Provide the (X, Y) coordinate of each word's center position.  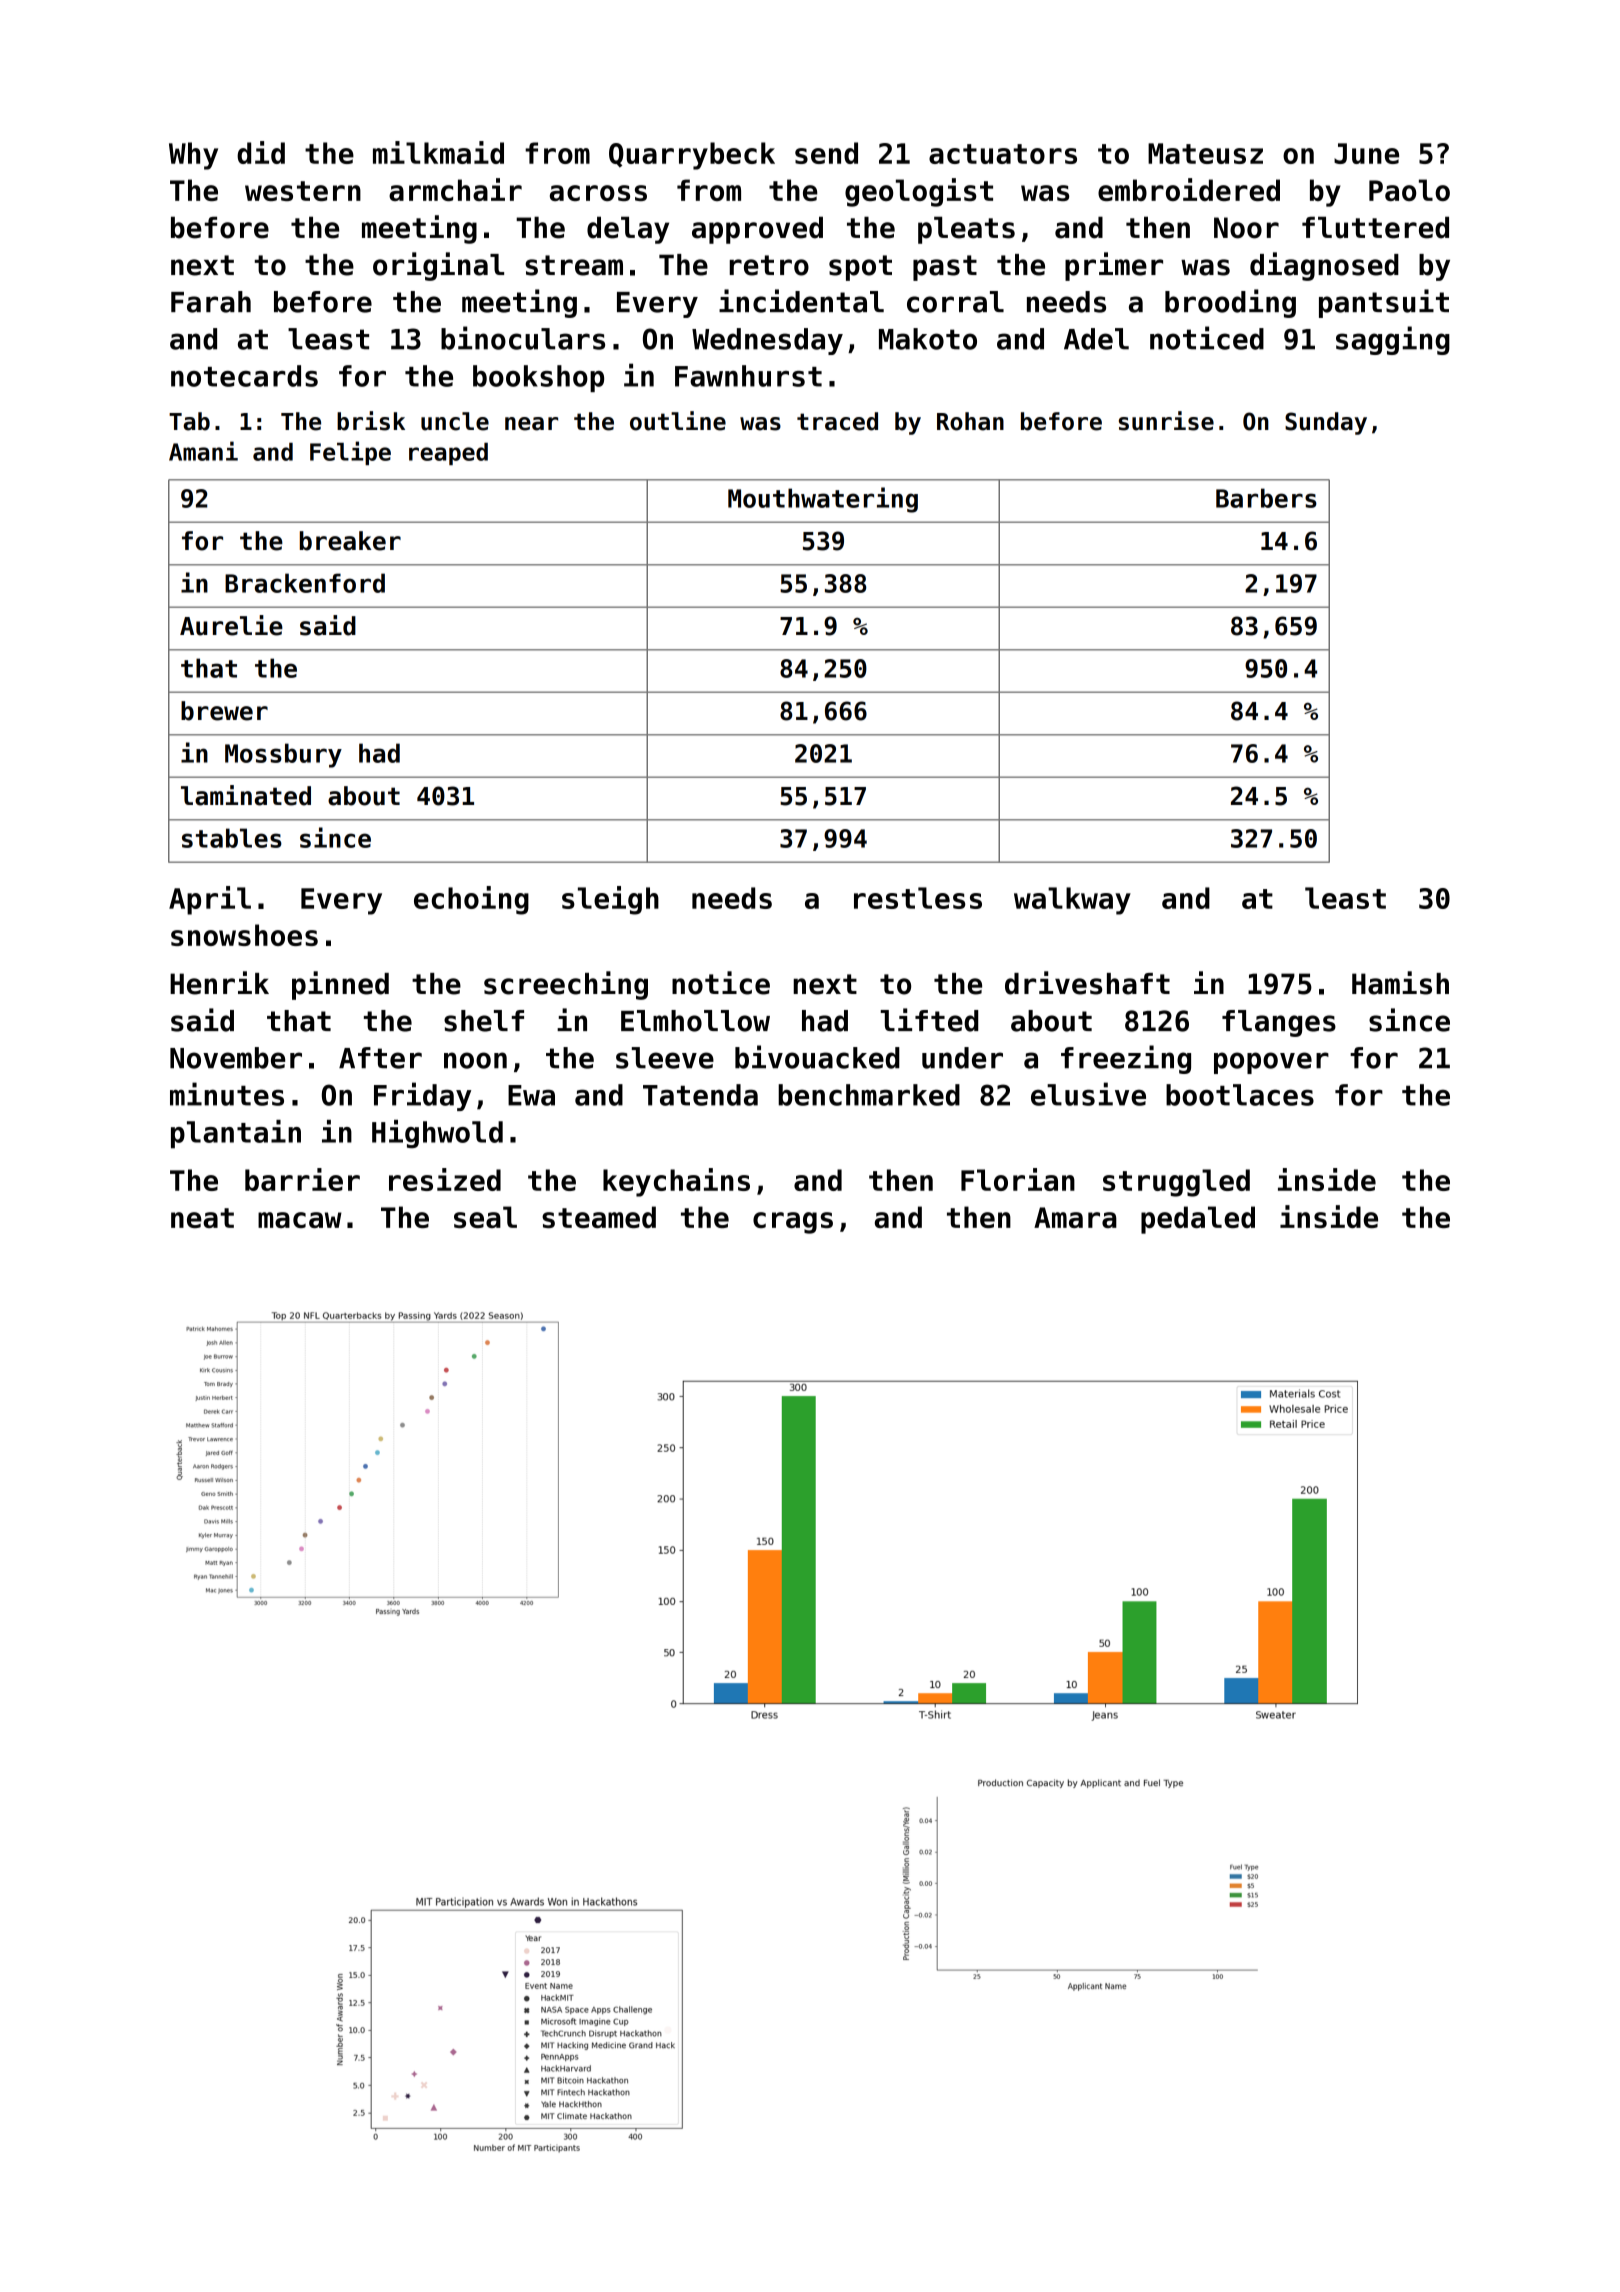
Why (193, 156)
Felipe (350, 453)
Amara (1075, 1217)
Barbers (1266, 498)
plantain (236, 1134)
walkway (1072, 901)
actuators (1003, 154)
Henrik (219, 983)
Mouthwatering (823, 500)
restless (918, 898)
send (826, 153)
